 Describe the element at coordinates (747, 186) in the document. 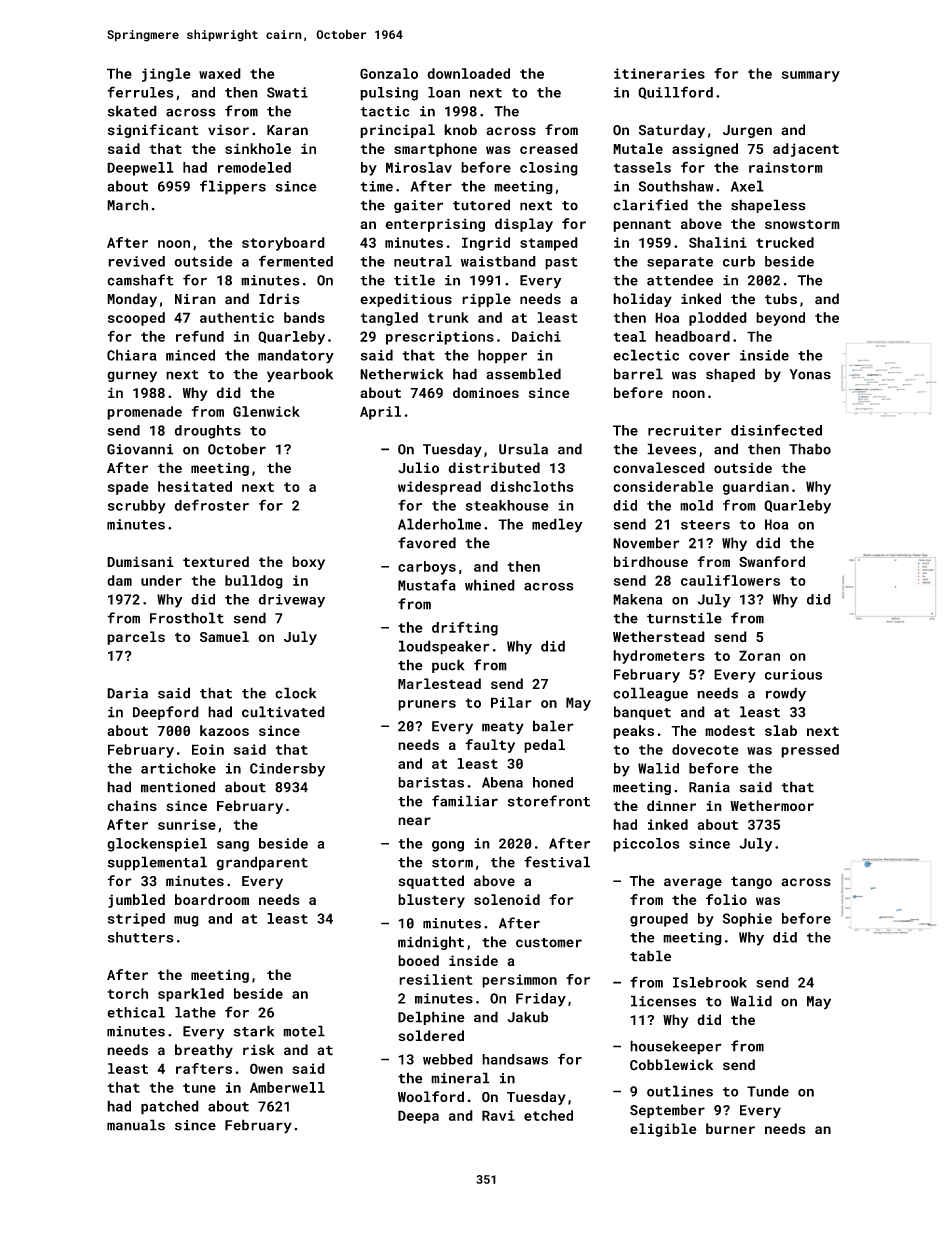

I see `Axel` at that location.
